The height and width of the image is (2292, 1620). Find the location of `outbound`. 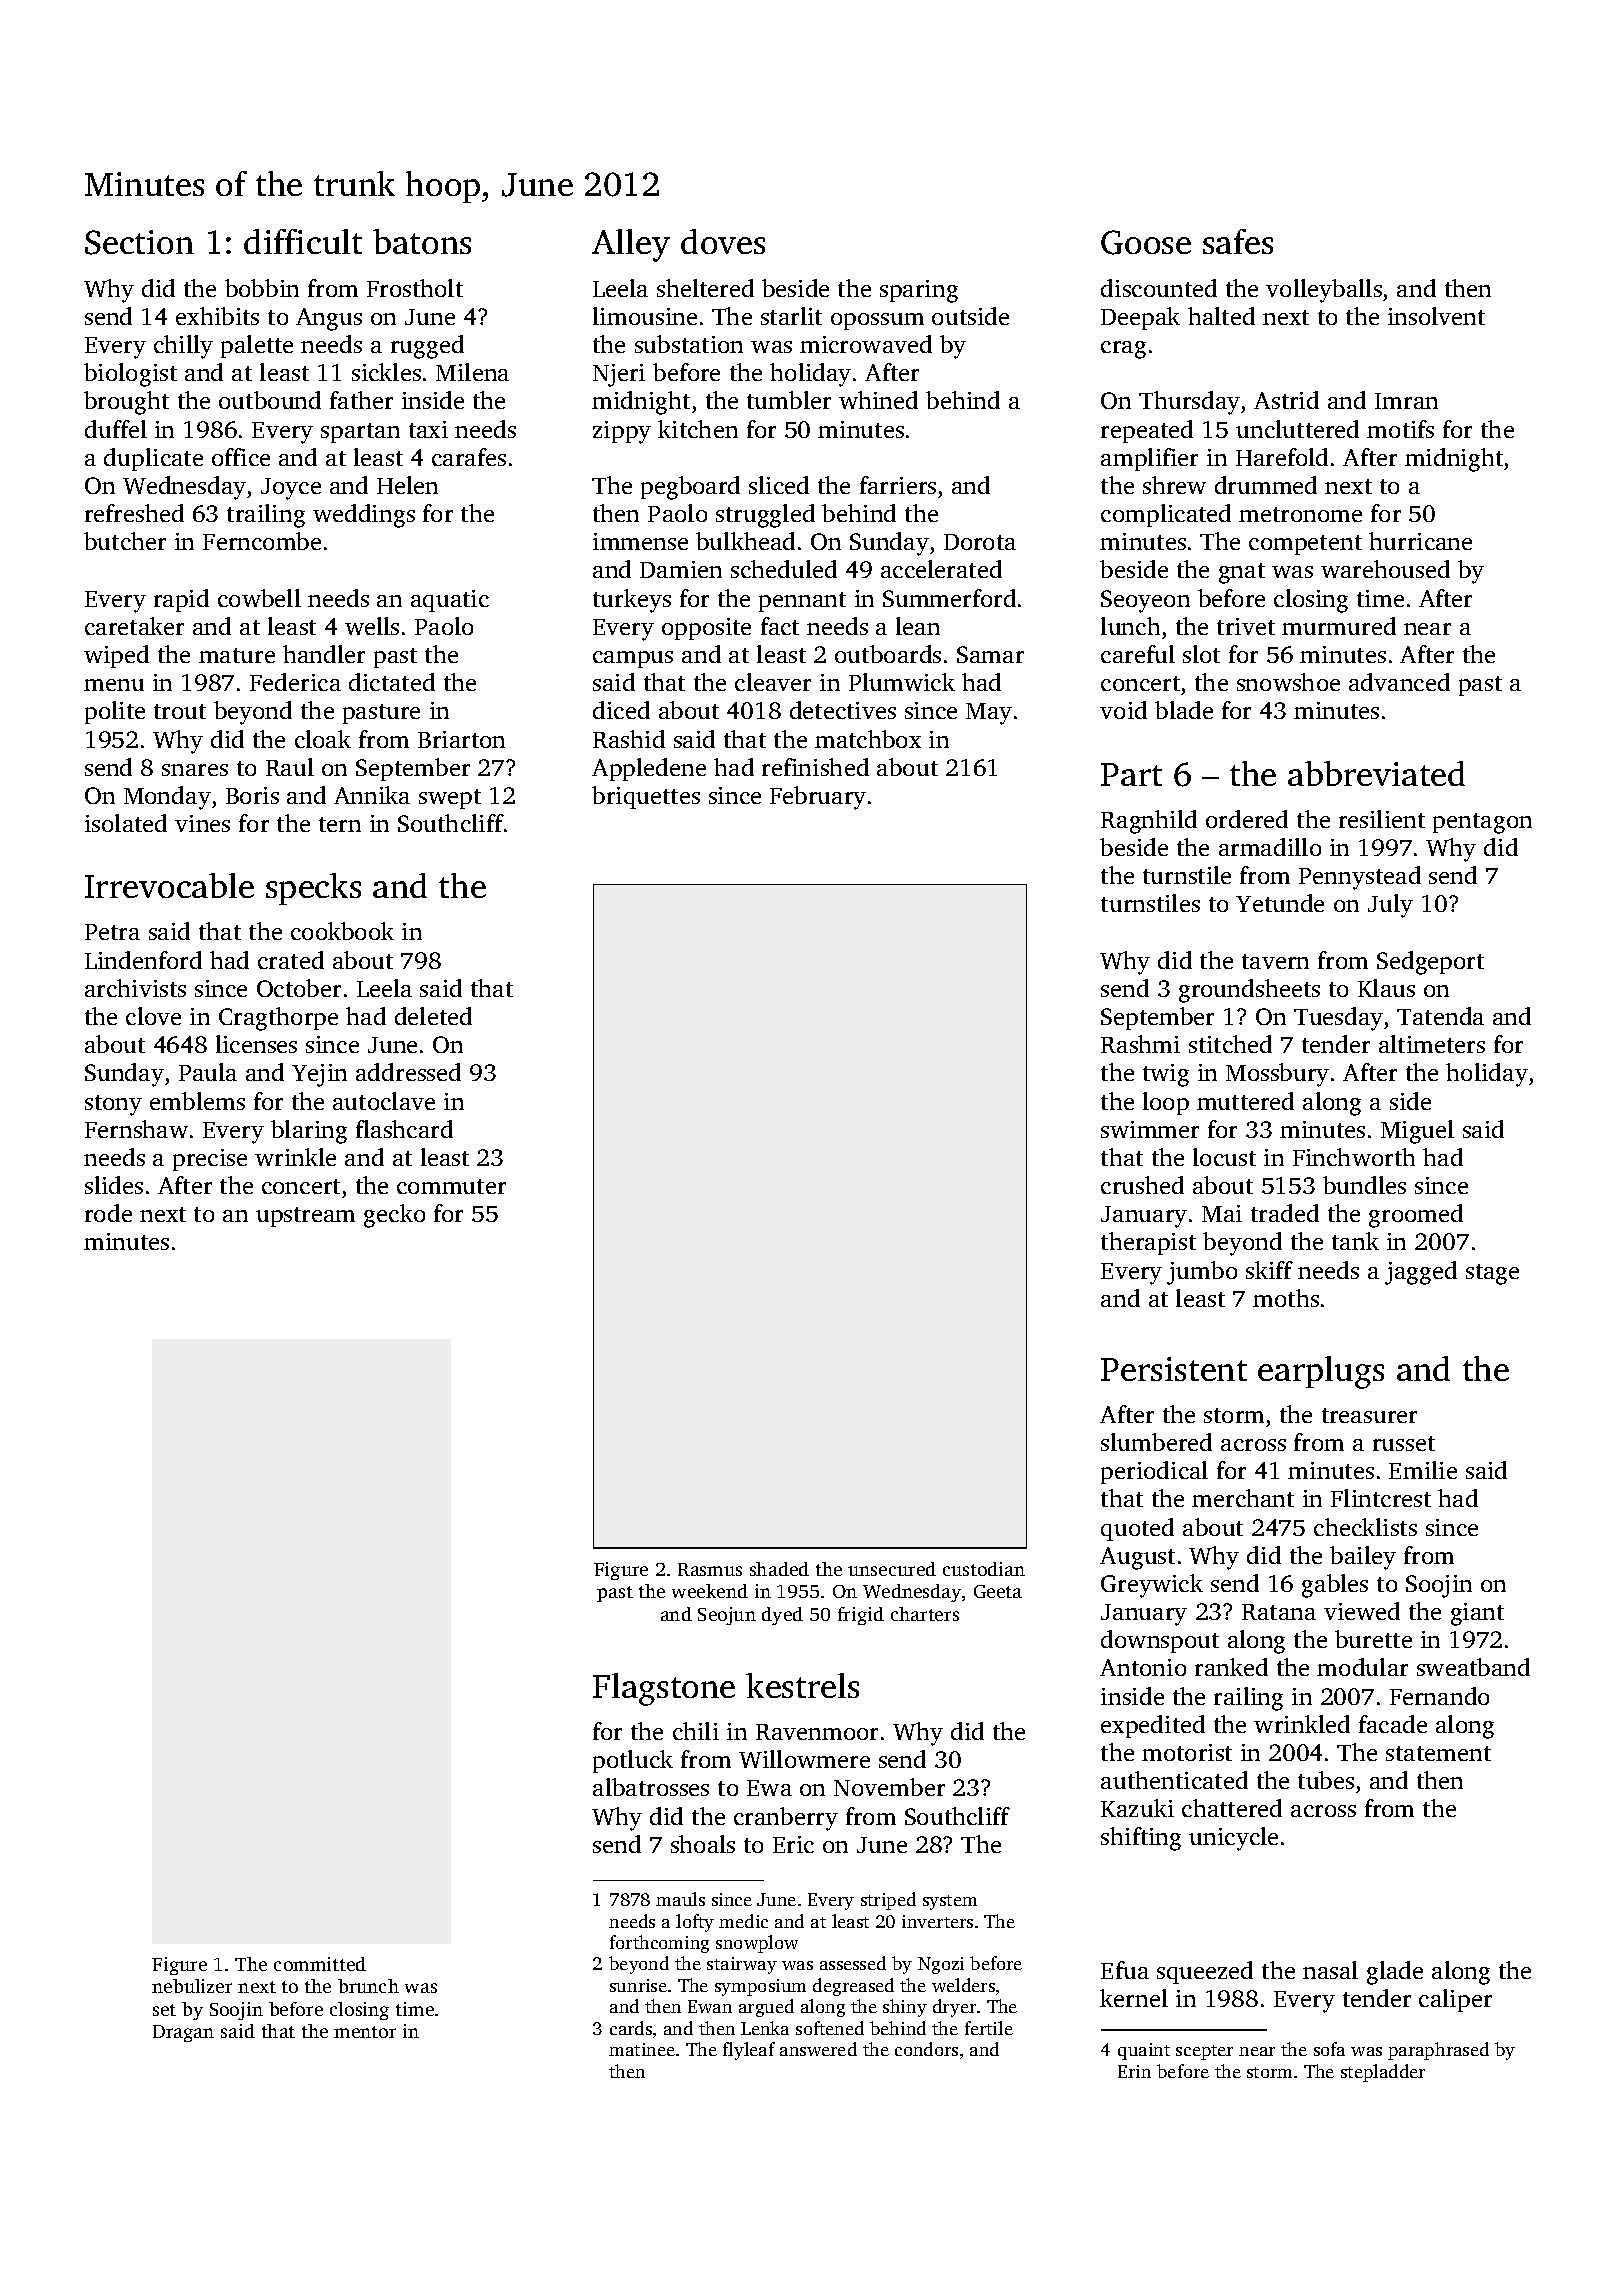

outbound is located at coordinates (270, 400).
